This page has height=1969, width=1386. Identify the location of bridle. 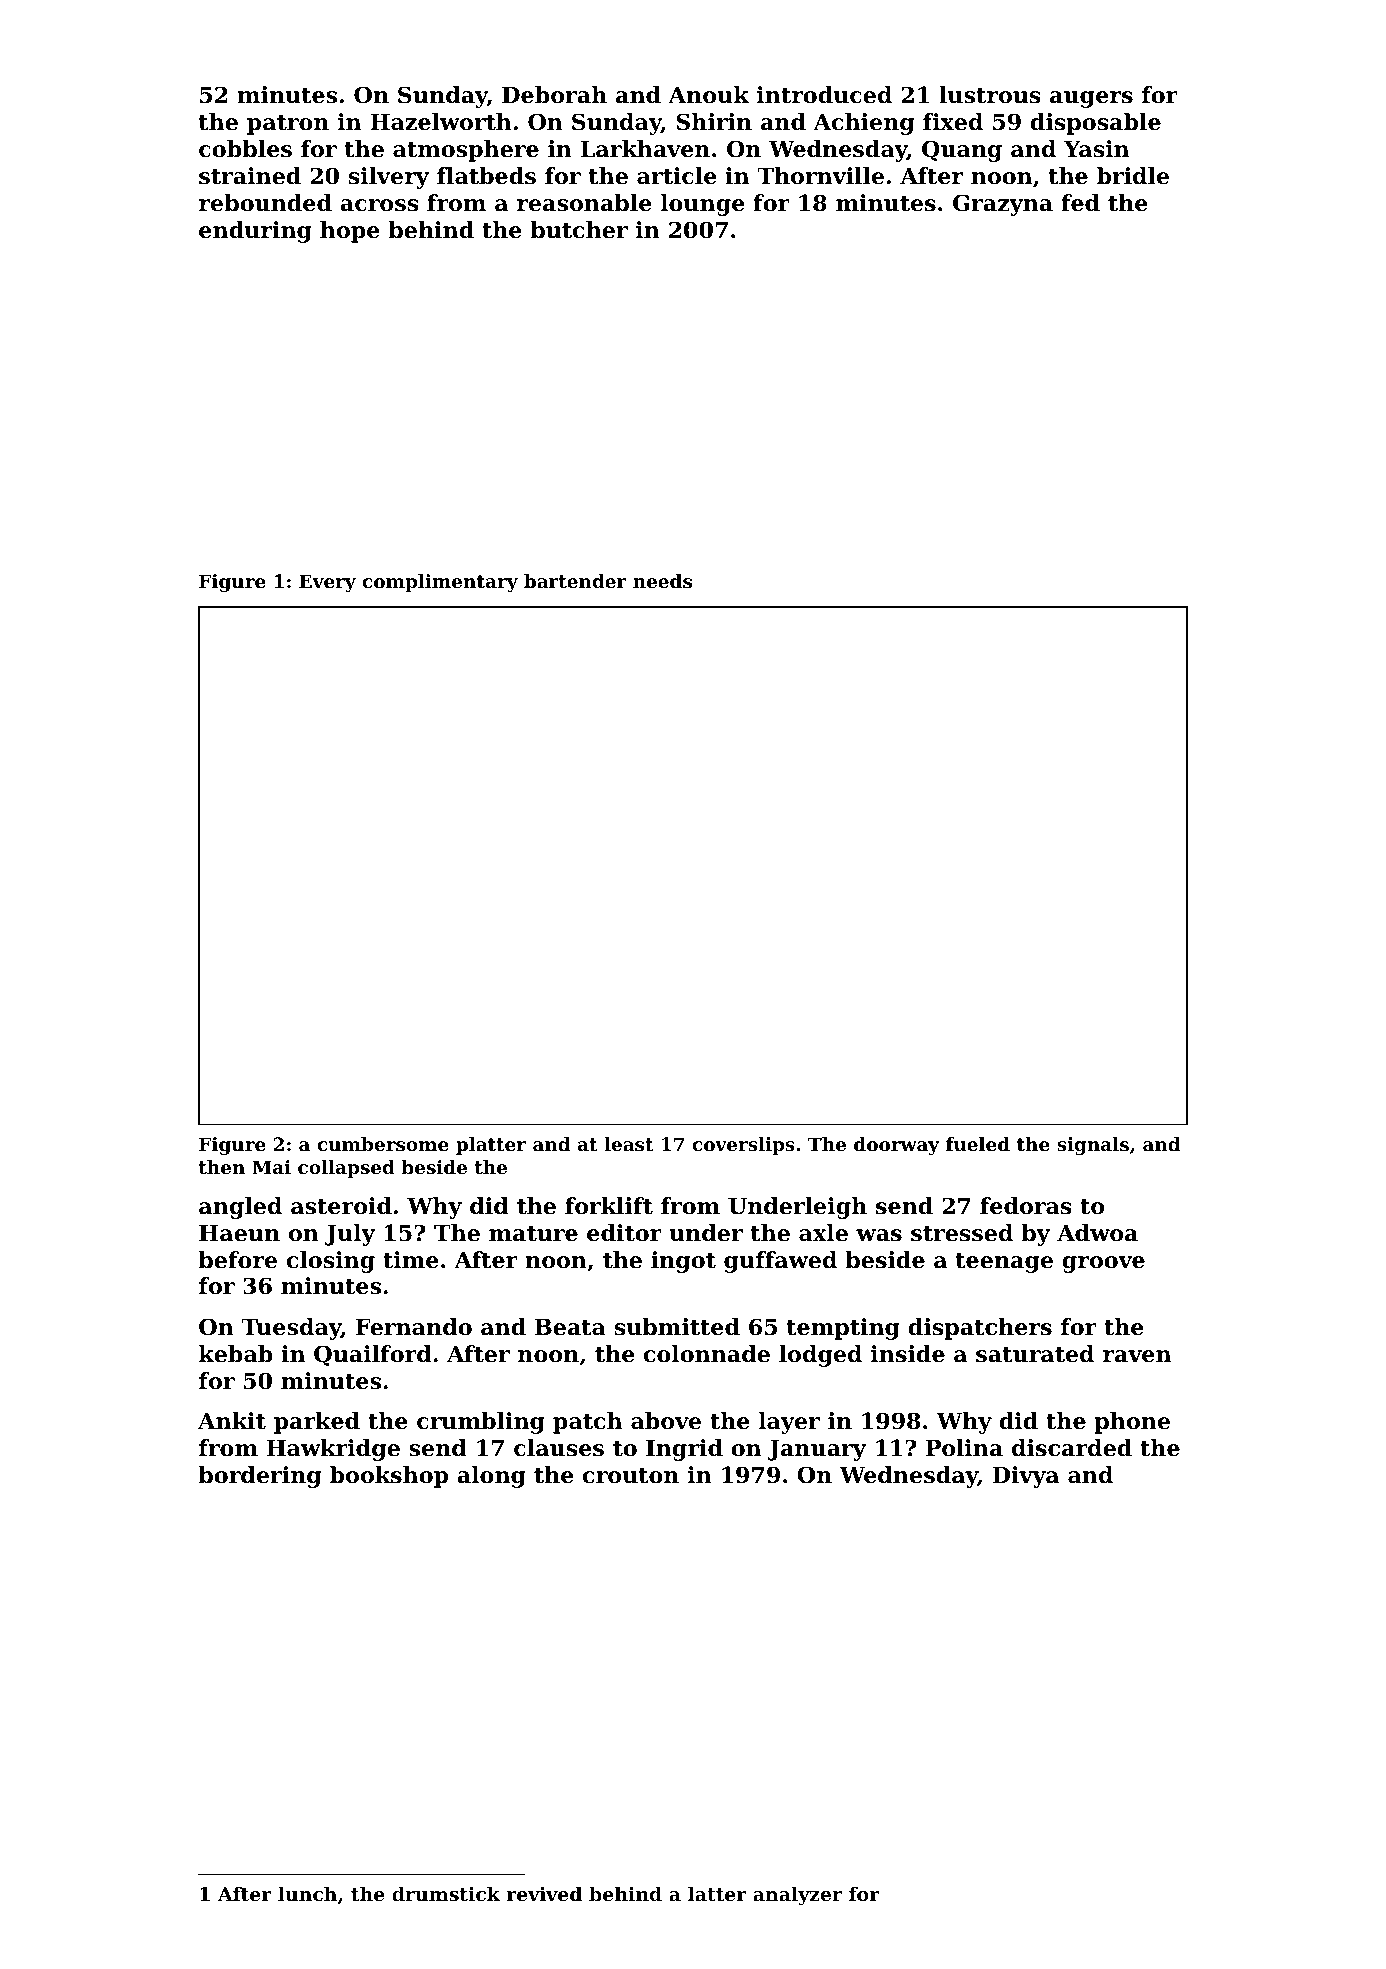
(1133, 176).
